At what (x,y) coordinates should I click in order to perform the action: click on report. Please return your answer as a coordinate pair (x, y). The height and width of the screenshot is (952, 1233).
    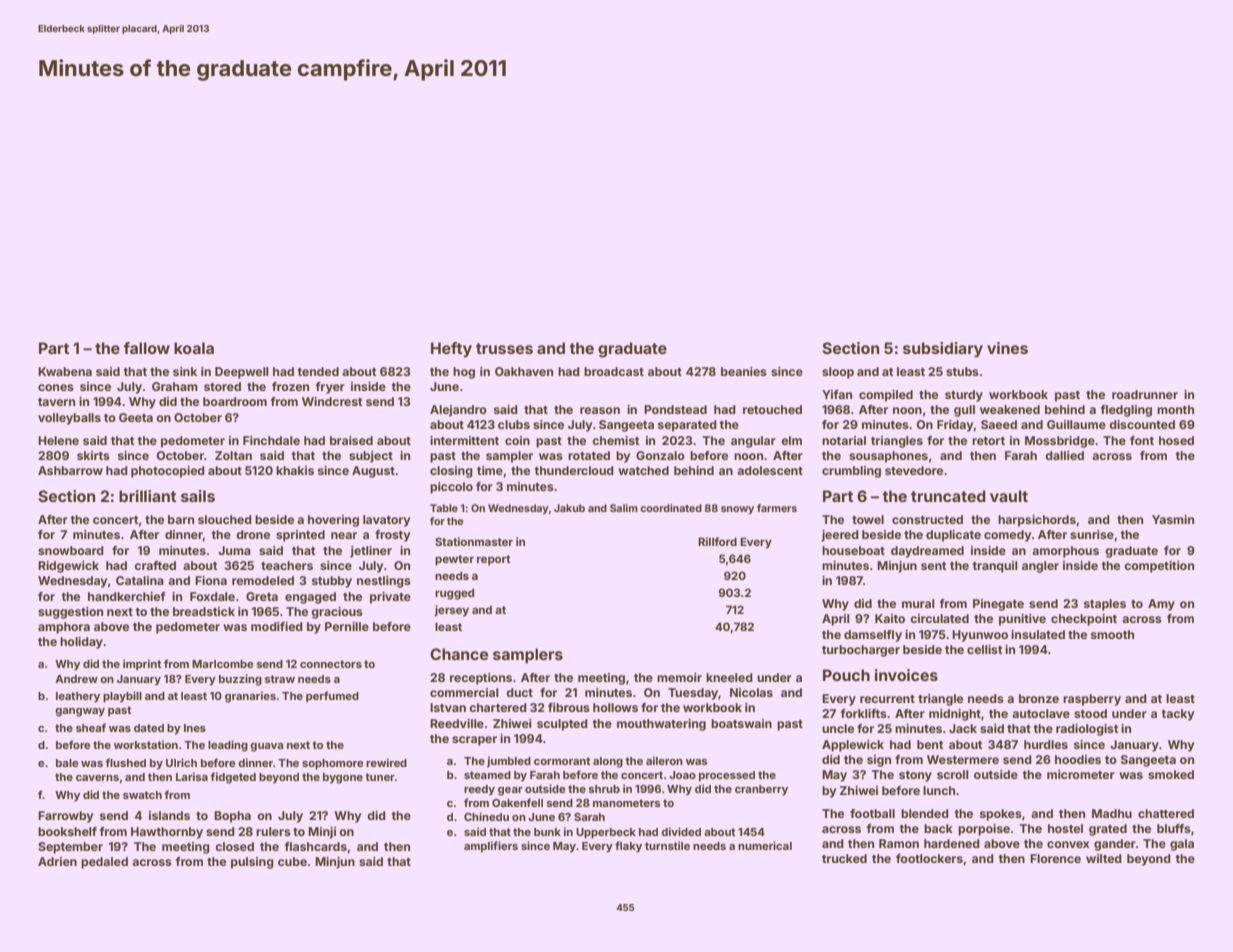
    Looking at the image, I should click on (494, 560).
